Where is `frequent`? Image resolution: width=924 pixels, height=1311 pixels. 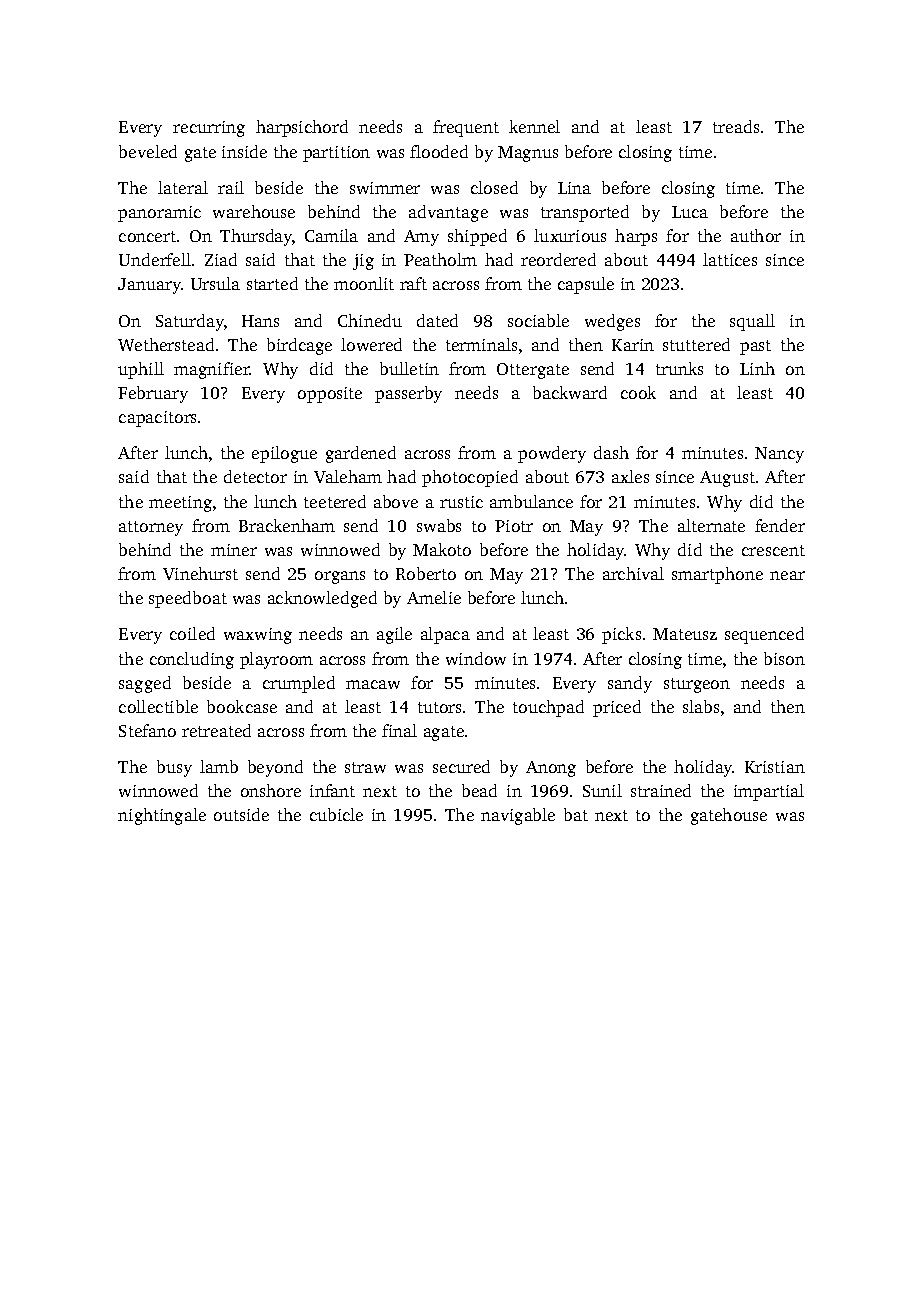 frequent is located at coordinates (466, 128).
